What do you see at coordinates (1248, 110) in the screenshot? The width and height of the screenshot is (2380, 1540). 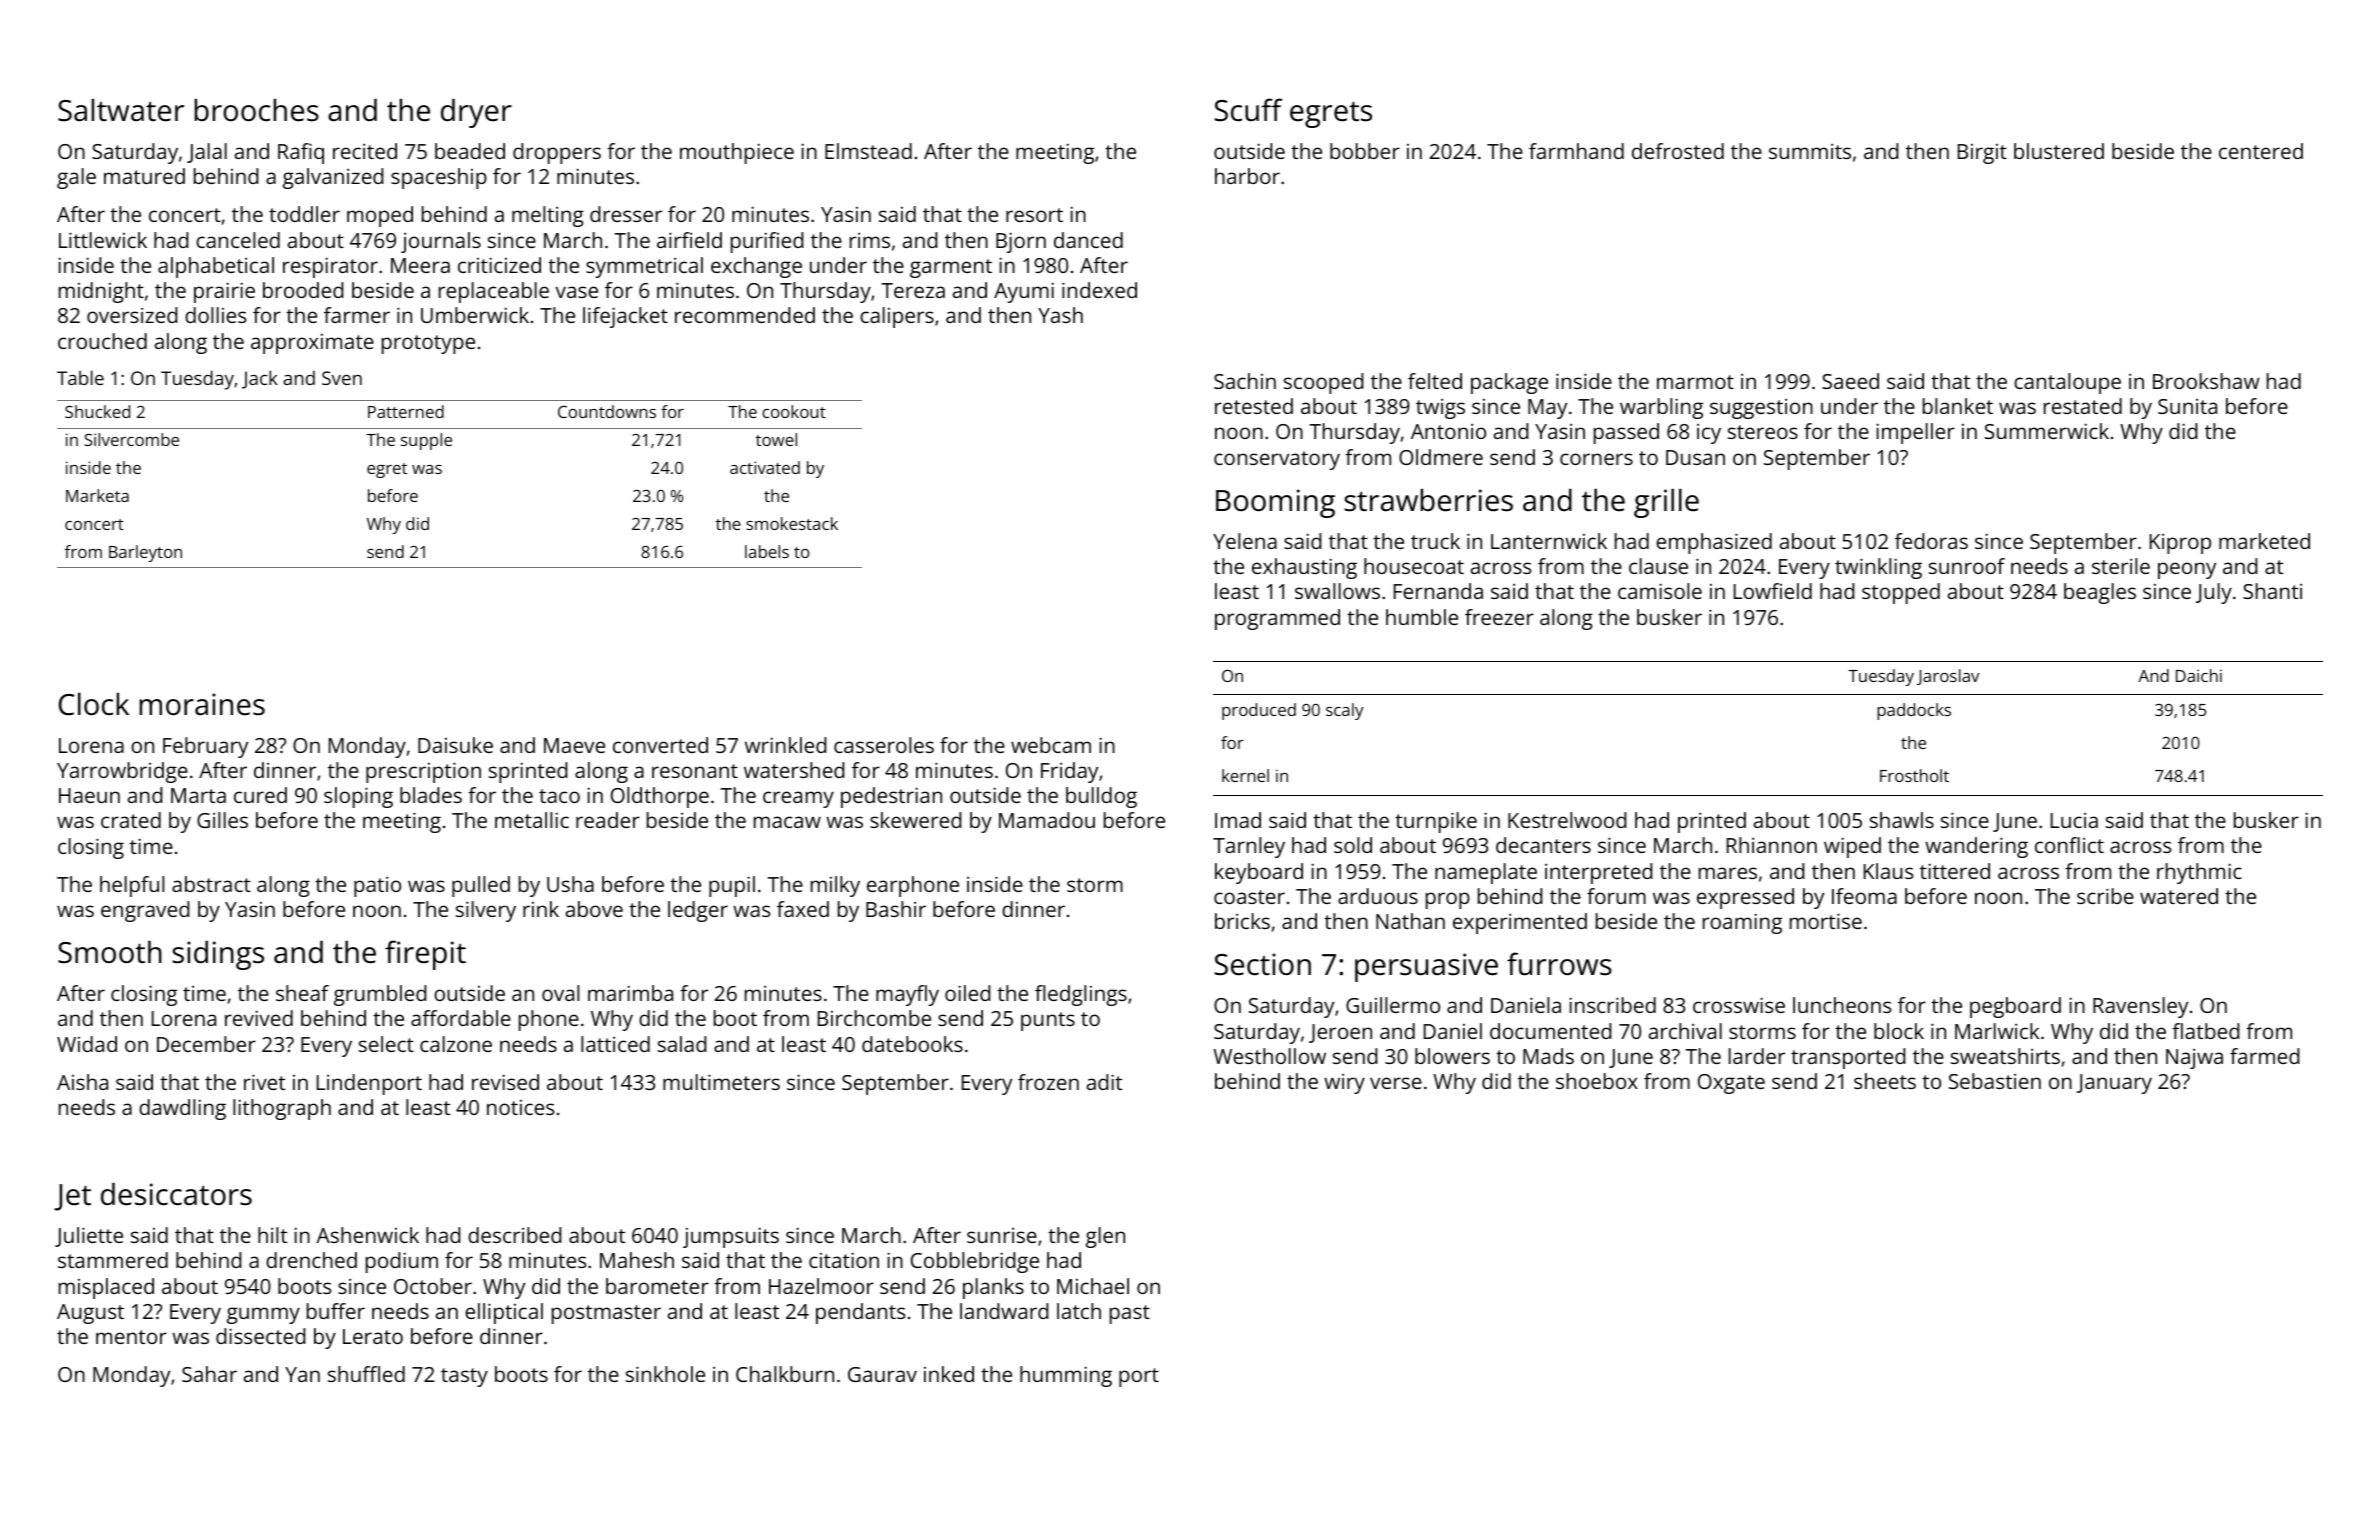 I see `Scuff` at bounding box center [1248, 110].
